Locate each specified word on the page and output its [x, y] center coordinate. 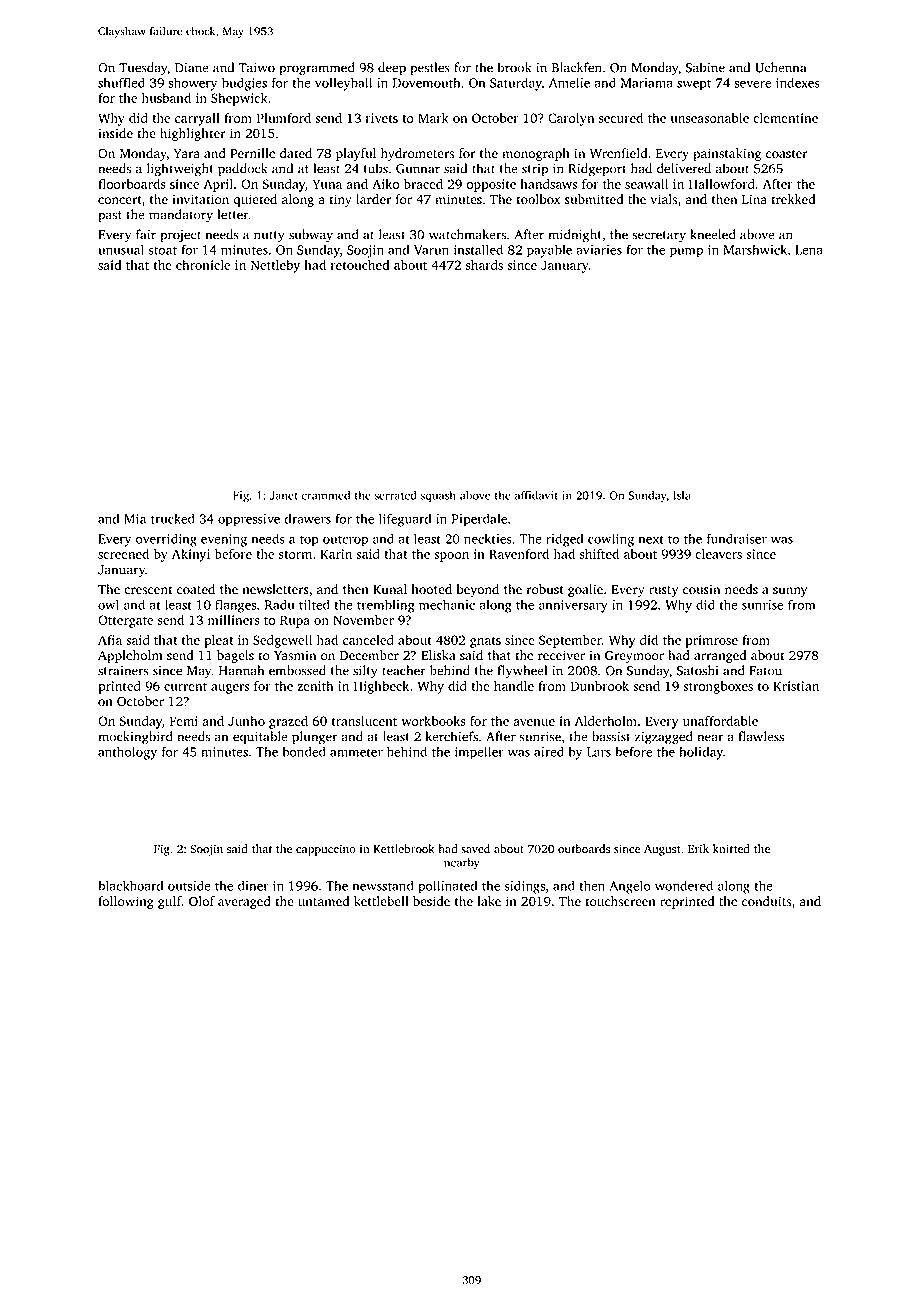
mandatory [181, 216]
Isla [682, 495]
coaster [787, 154]
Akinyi [191, 555]
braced [423, 184]
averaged [244, 902]
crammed [326, 495]
